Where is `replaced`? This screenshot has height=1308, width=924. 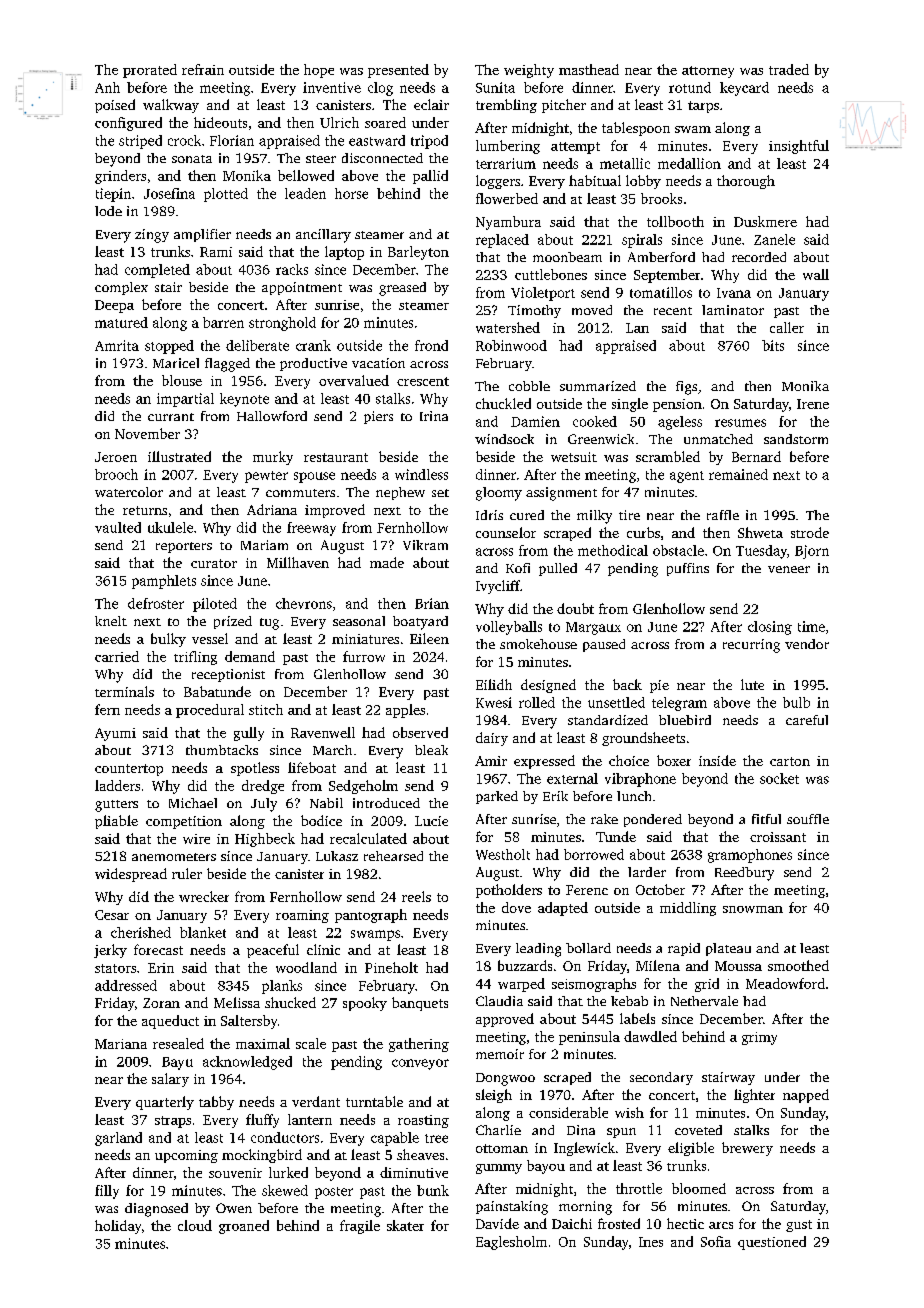 replaced is located at coordinates (502, 241).
